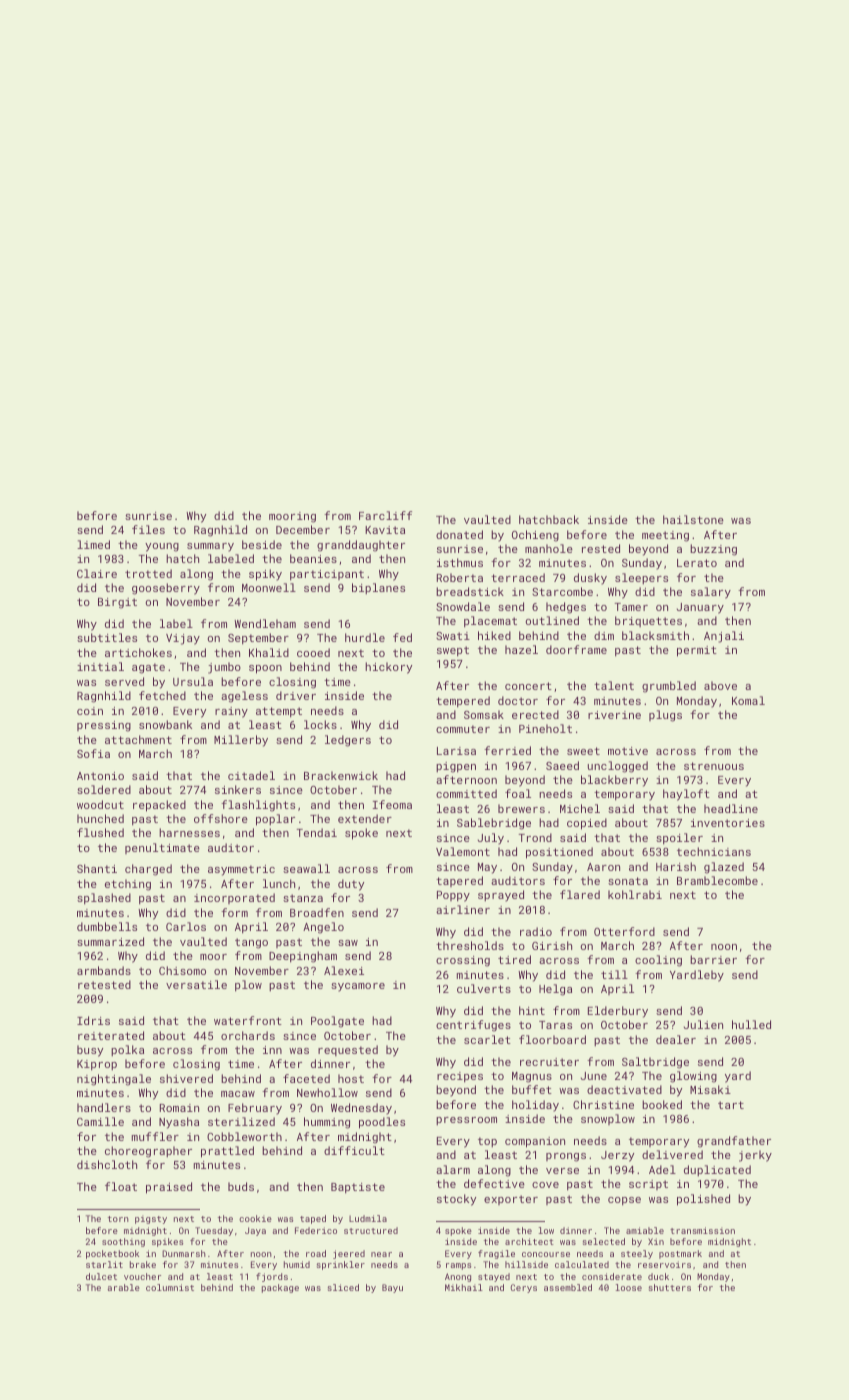 This screenshot has height=1400, width=849. What do you see at coordinates (536, 931) in the screenshot?
I see `radio` at bounding box center [536, 931].
